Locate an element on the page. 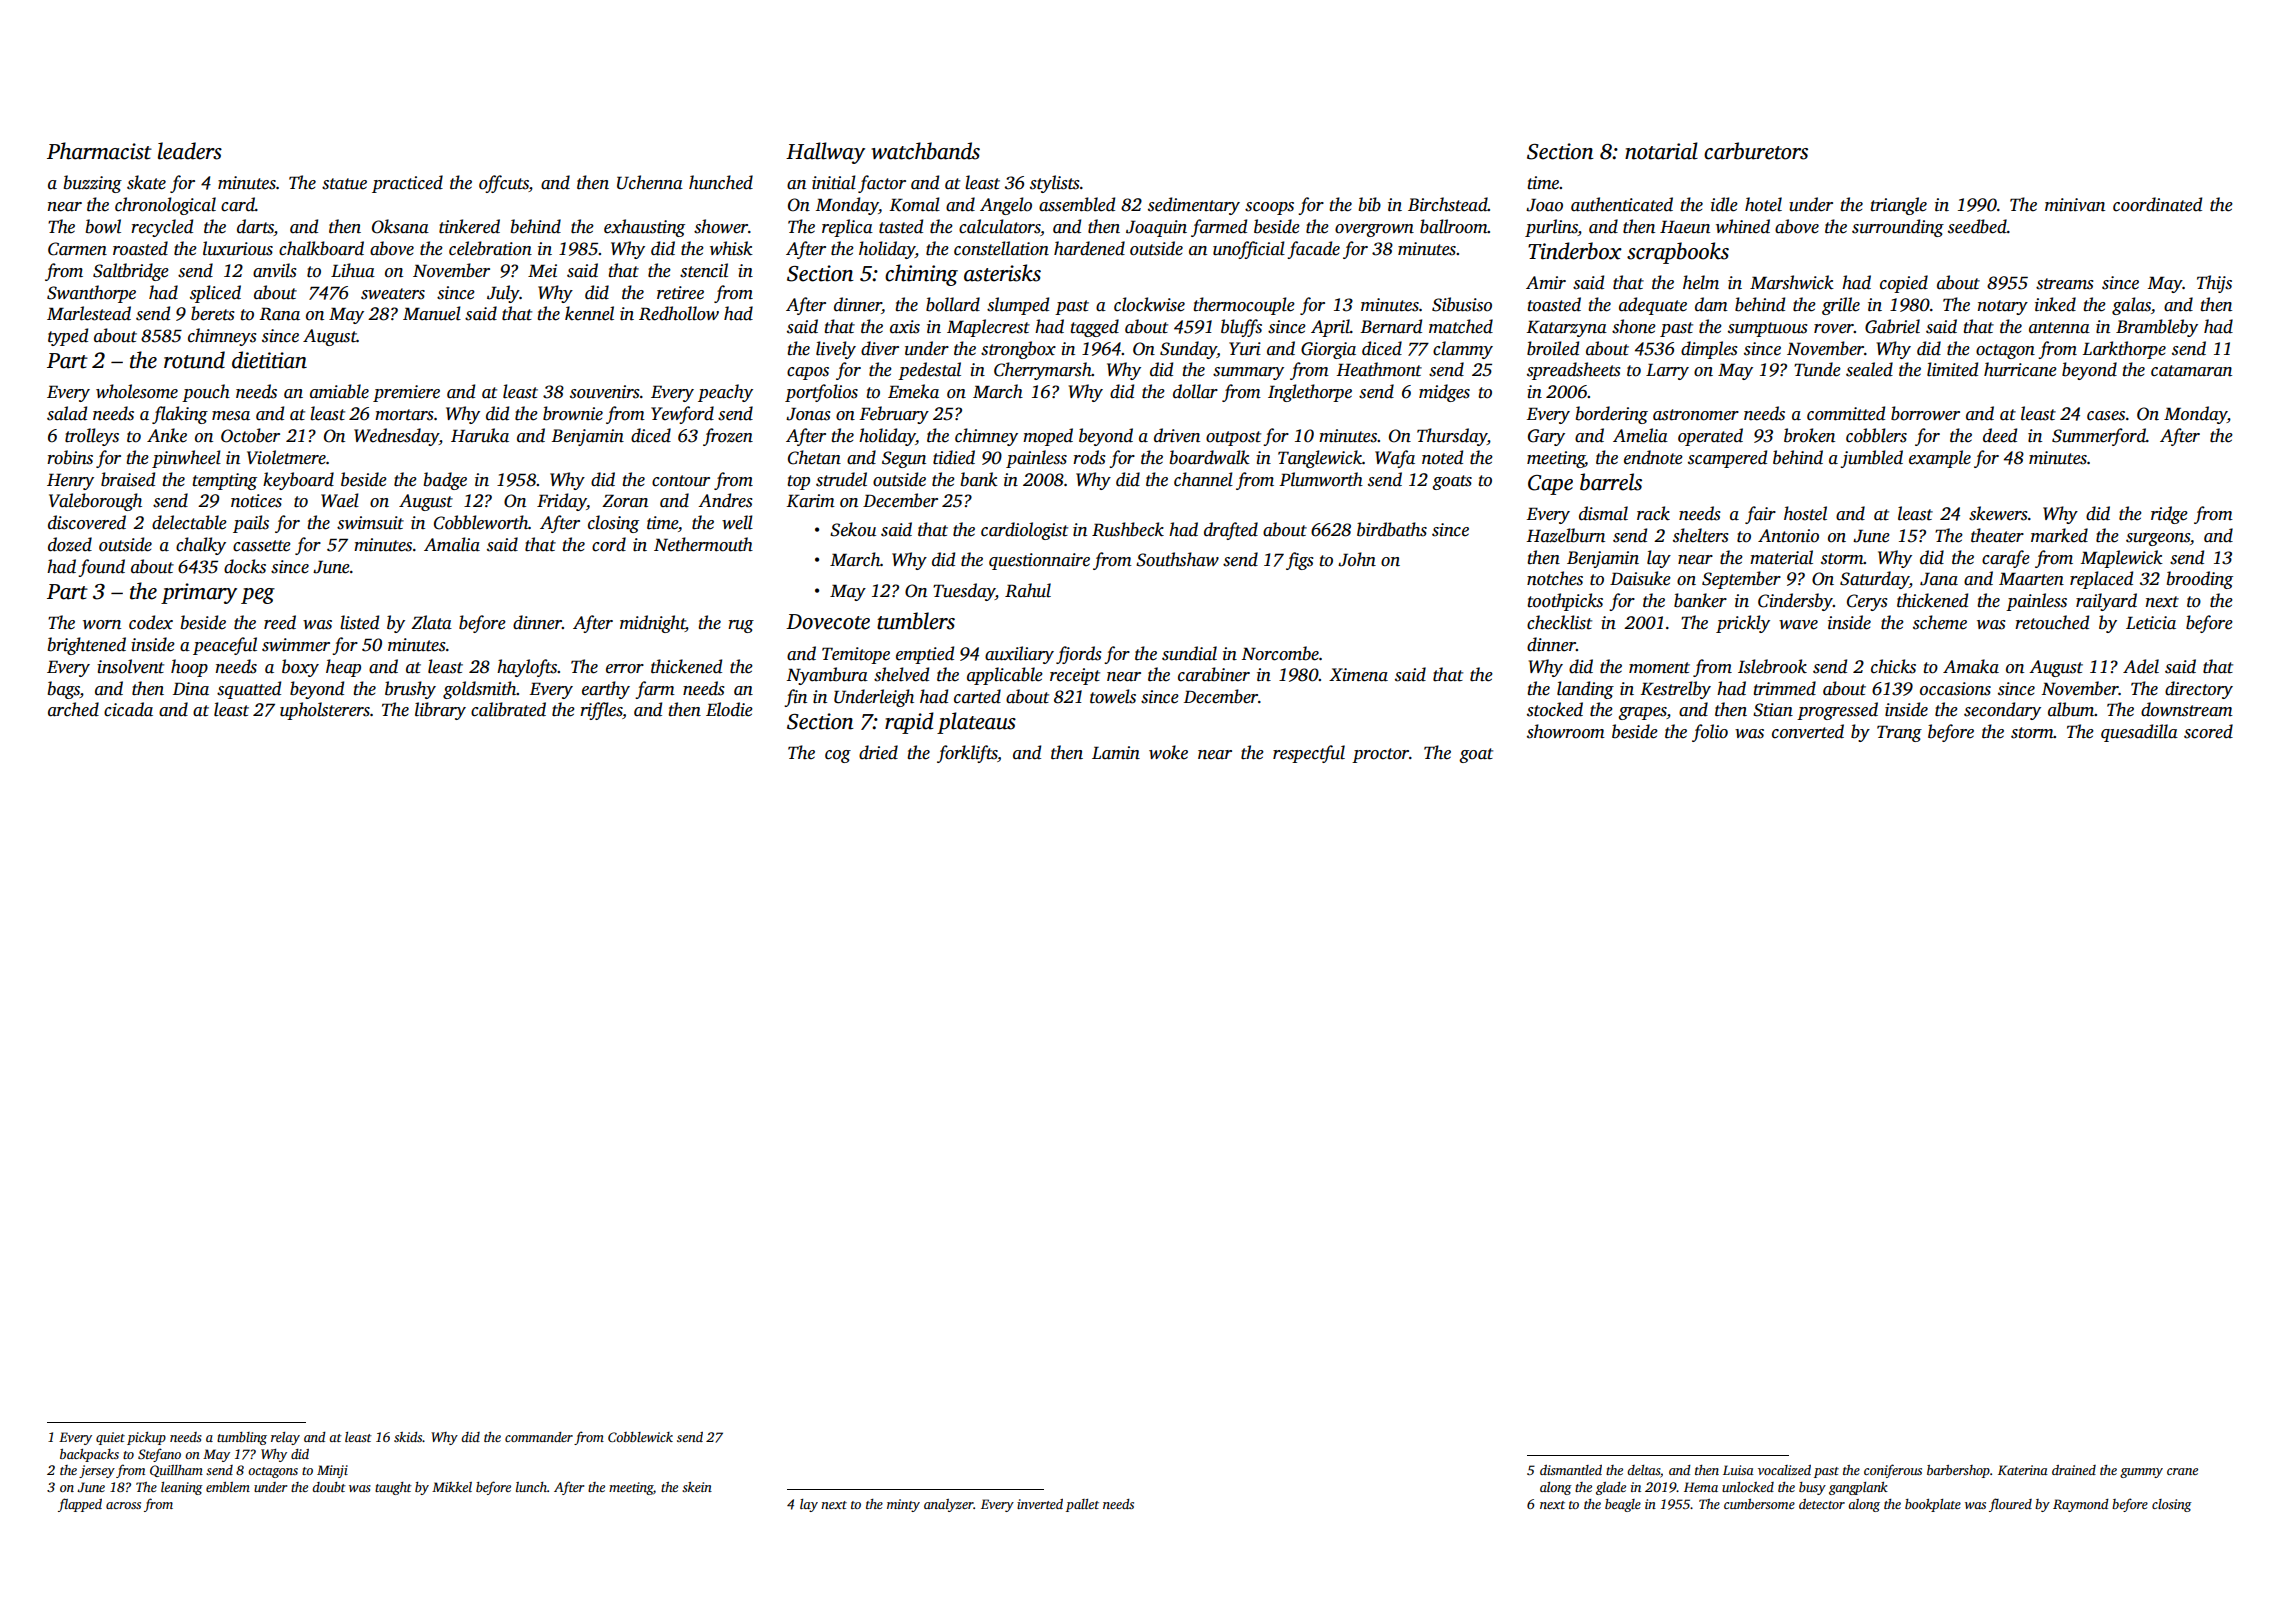 This document has width=2280, height=1612. lunch is located at coordinates (531, 1487).
